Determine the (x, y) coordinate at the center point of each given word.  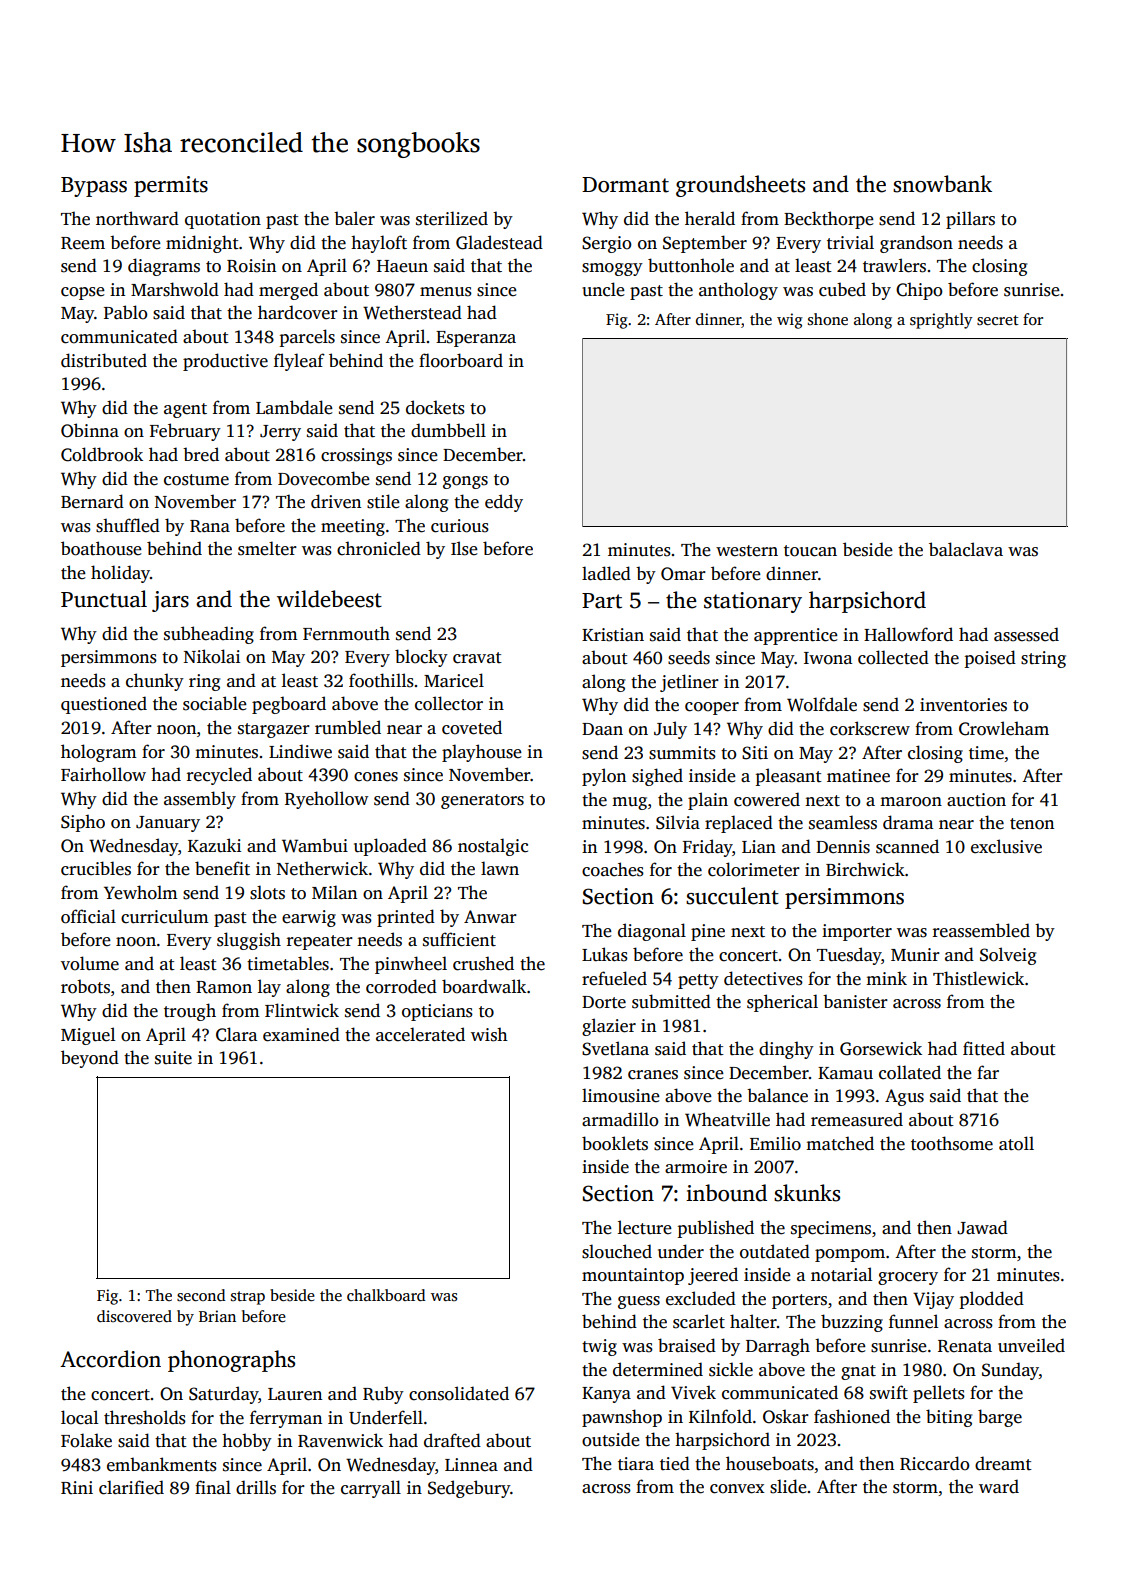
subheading (209, 635)
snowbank (942, 184)
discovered (134, 1316)
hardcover (298, 312)
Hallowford (908, 634)
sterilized (452, 218)
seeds (689, 657)
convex (737, 1489)
